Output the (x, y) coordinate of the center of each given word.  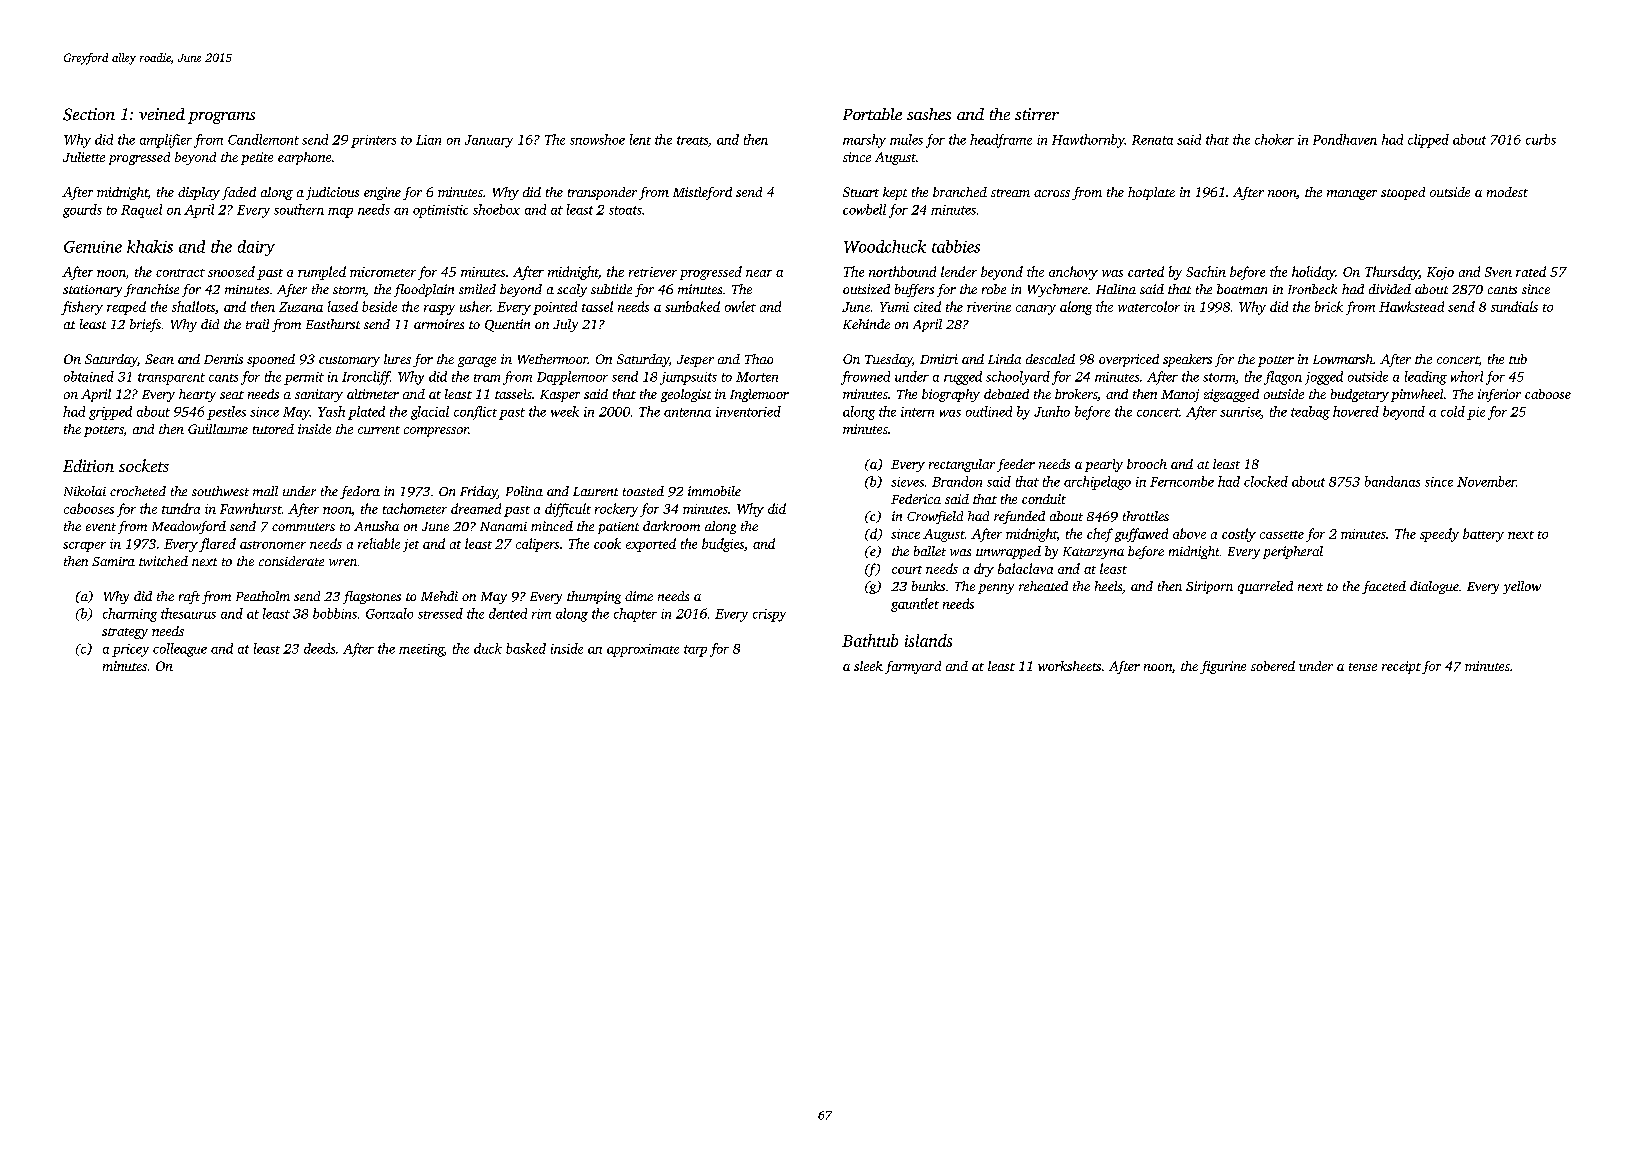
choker (1274, 139)
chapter (635, 615)
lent (640, 139)
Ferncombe (1182, 481)
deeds (319, 648)
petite (257, 158)
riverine (989, 307)
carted (1146, 271)
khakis (150, 246)
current (379, 430)
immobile (714, 491)
